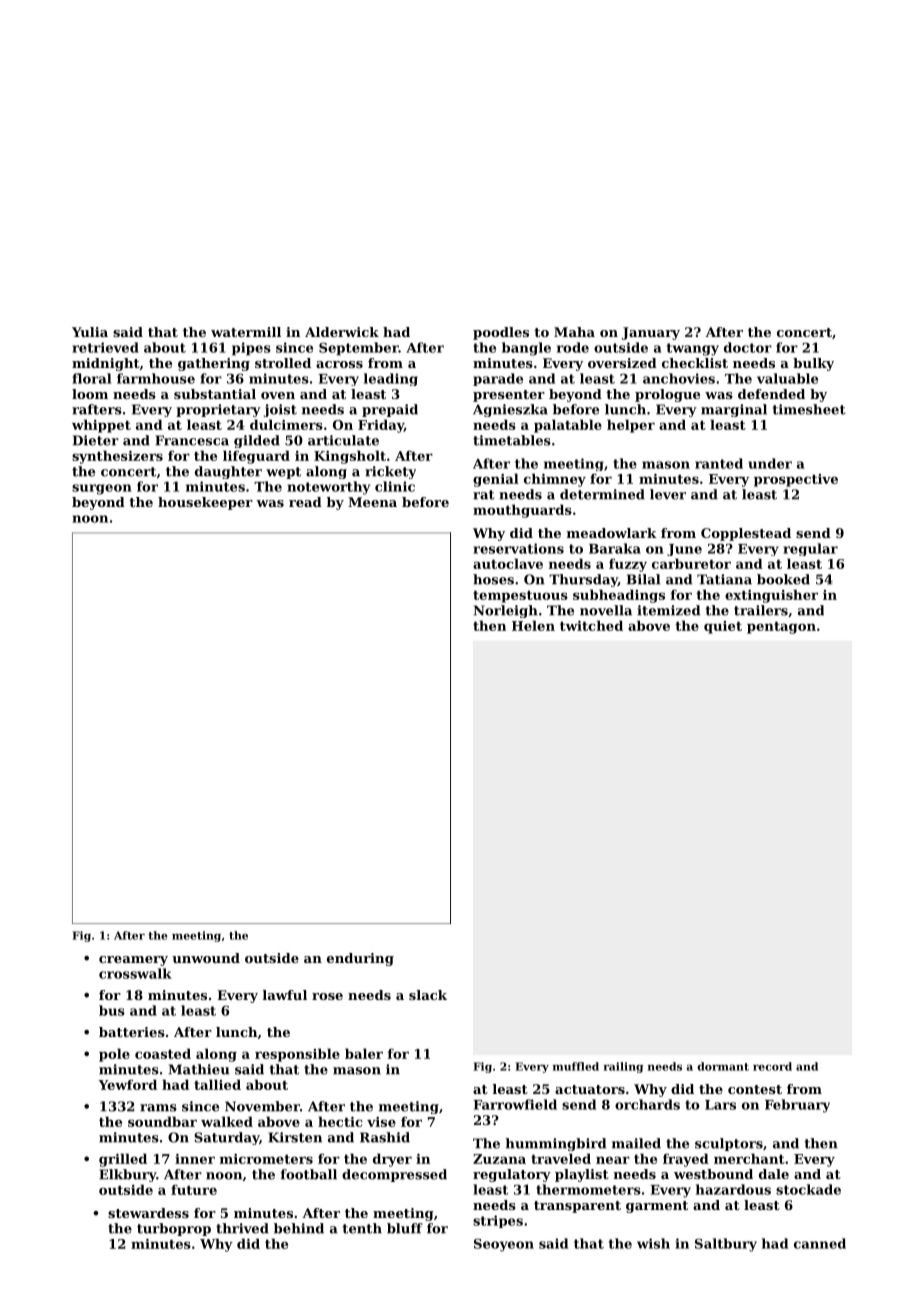 Image resolution: width=924 pixels, height=1308 pixels. I want to click on Yulia, so click(90, 332).
